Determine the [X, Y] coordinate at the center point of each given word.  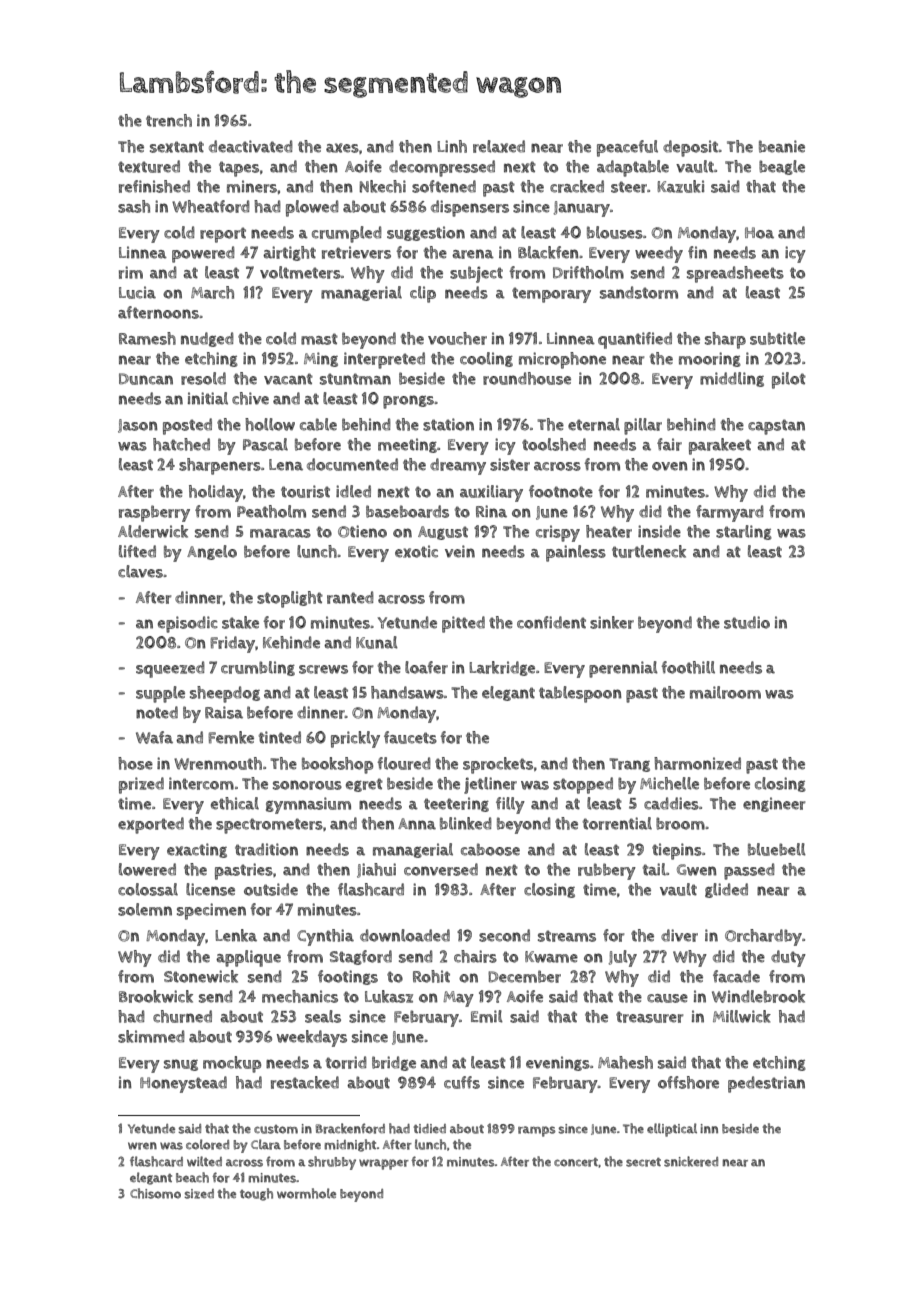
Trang [629, 765]
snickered [691, 1161]
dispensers [470, 208]
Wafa [154, 737]
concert [576, 1162]
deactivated [251, 146]
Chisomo [155, 1193]
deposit [691, 148]
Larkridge [502, 668]
